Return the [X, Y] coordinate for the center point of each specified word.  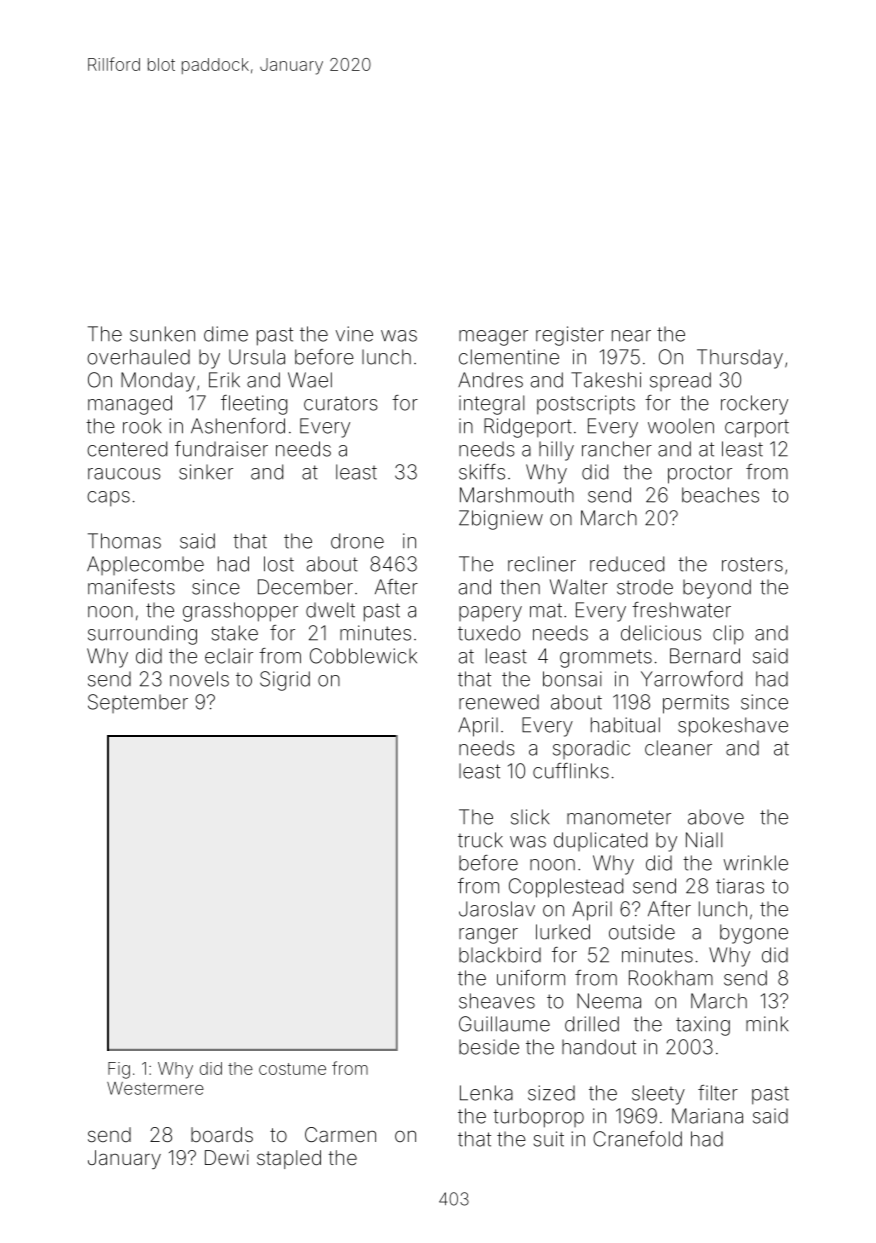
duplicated [600, 841]
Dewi [227, 1157]
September [138, 703]
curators [341, 403]
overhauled [138, 357]
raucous [124, 474]
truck [480, 840]
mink [767, 1023]
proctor [700, 474]
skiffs [482, 472]
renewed [499, 702]
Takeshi [606, 380]
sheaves [497, 1001]
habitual [625, 725]
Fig [119, 1070]
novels [199, 679]
